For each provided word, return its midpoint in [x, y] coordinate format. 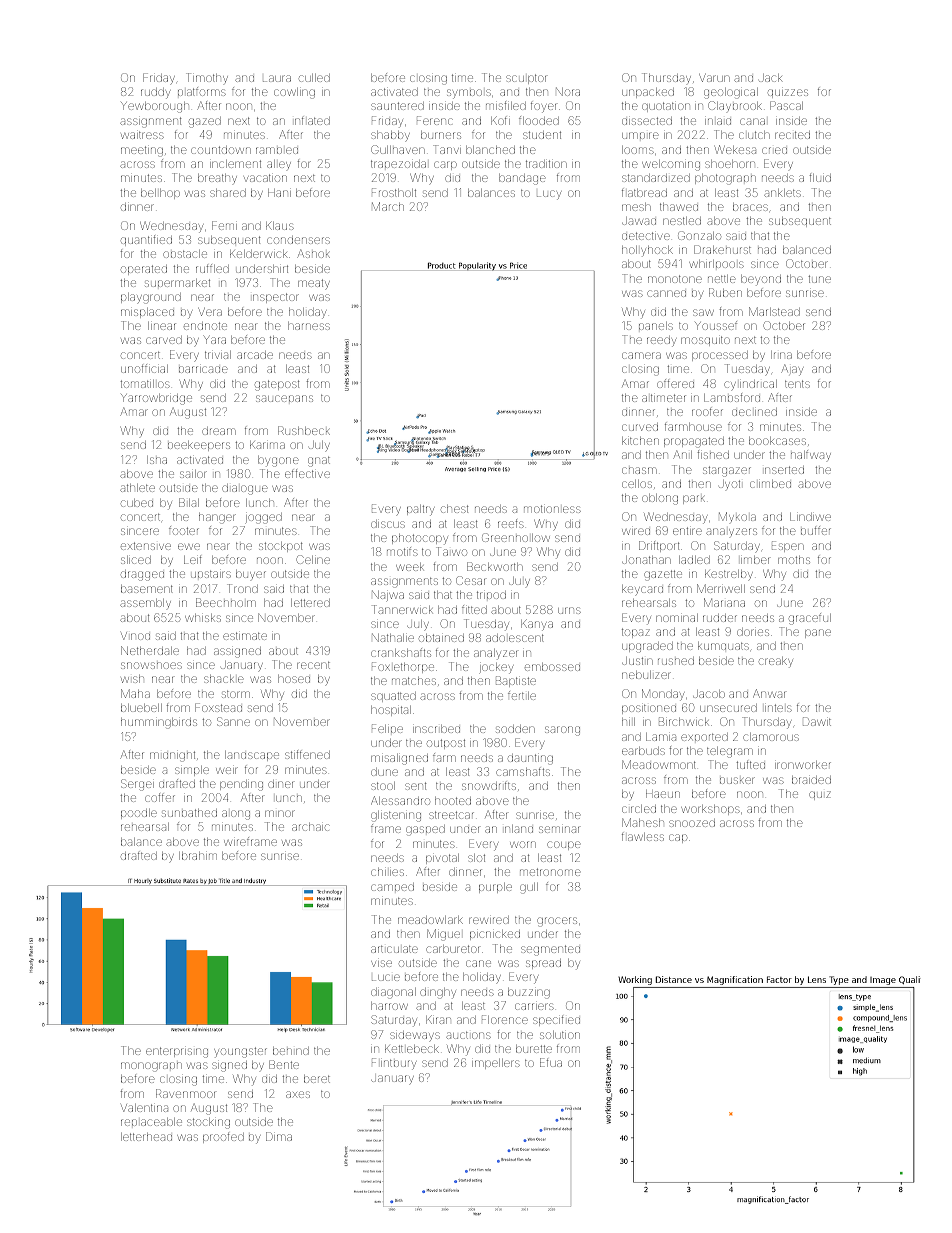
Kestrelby [729, 575]
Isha [157, 460]
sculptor [526, 79]
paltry [420, 510]
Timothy [207, 78]
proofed [223, 1137]
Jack [770, 78]
